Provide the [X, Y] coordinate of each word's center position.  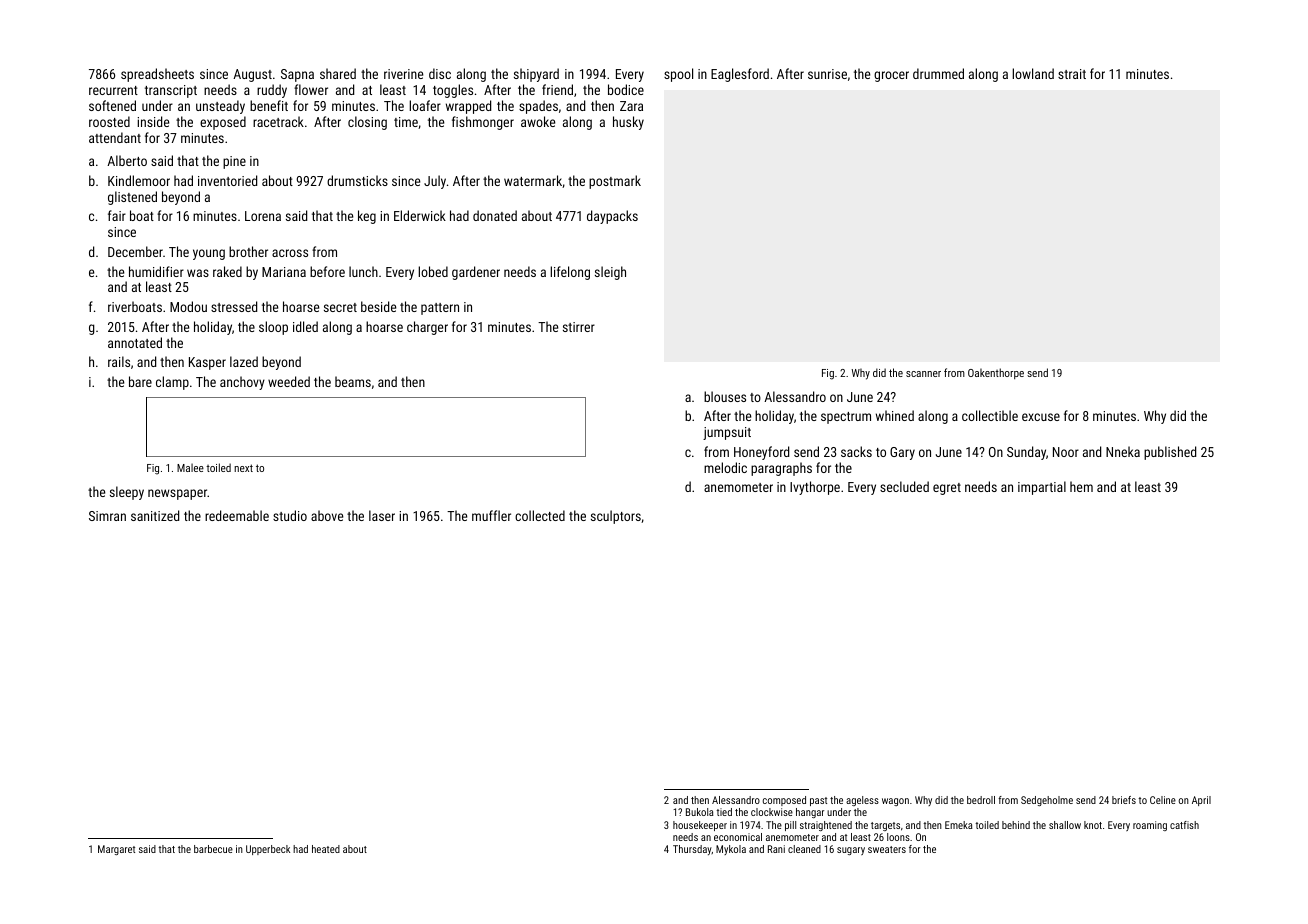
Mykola [731, 850]
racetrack [278, 121]
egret [947, 489]
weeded [289, 381]
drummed [938, 73]
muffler [491, 515]
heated [326, 849]
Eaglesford [740, 75]
